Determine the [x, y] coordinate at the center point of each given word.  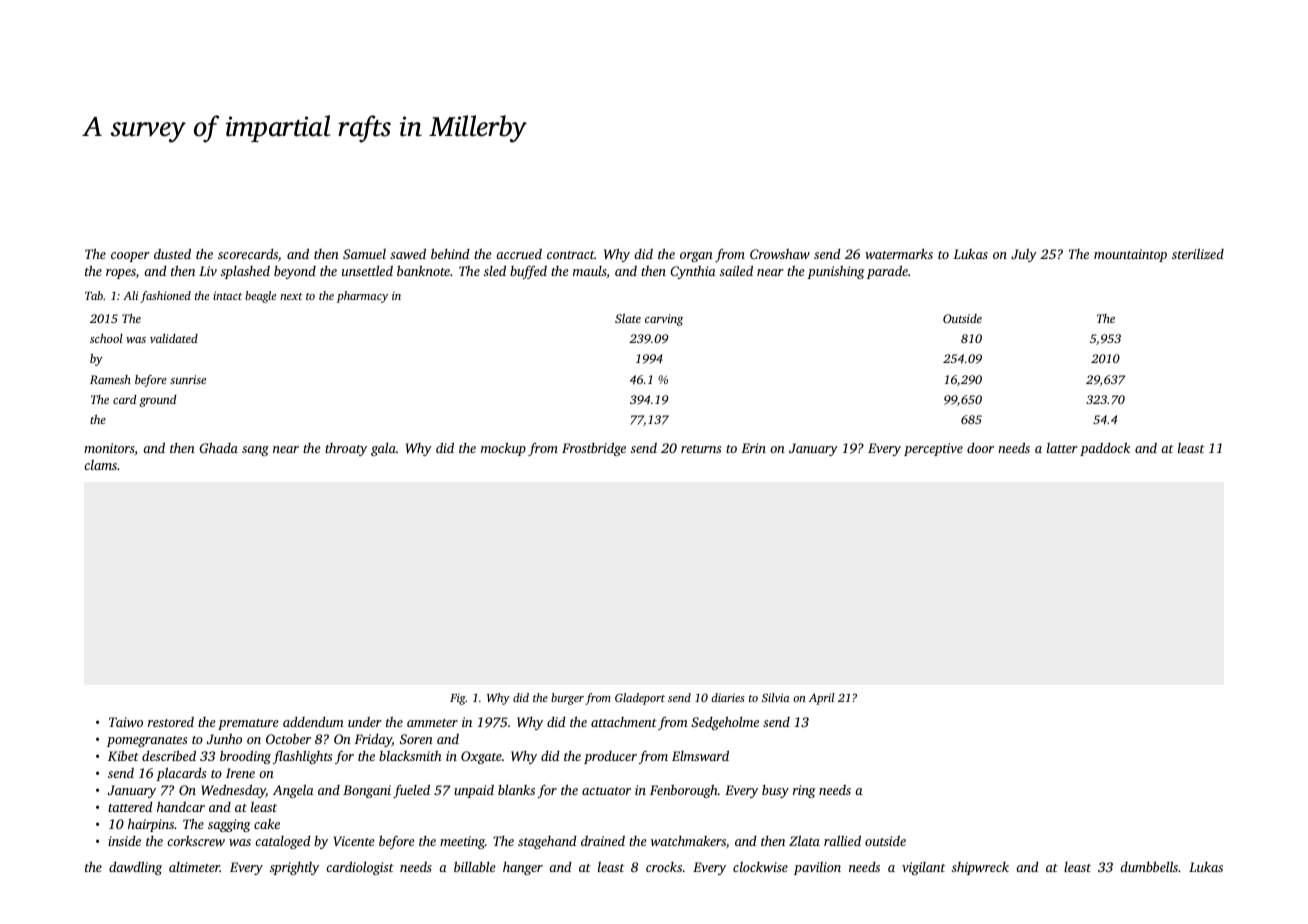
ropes [121, 274]
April [822, 699]
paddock [1105, 449]
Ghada [218, 447]
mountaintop [1130, 255]
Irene [240, 773]
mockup [503, 449]
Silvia [776, 697]
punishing [836, 272]
